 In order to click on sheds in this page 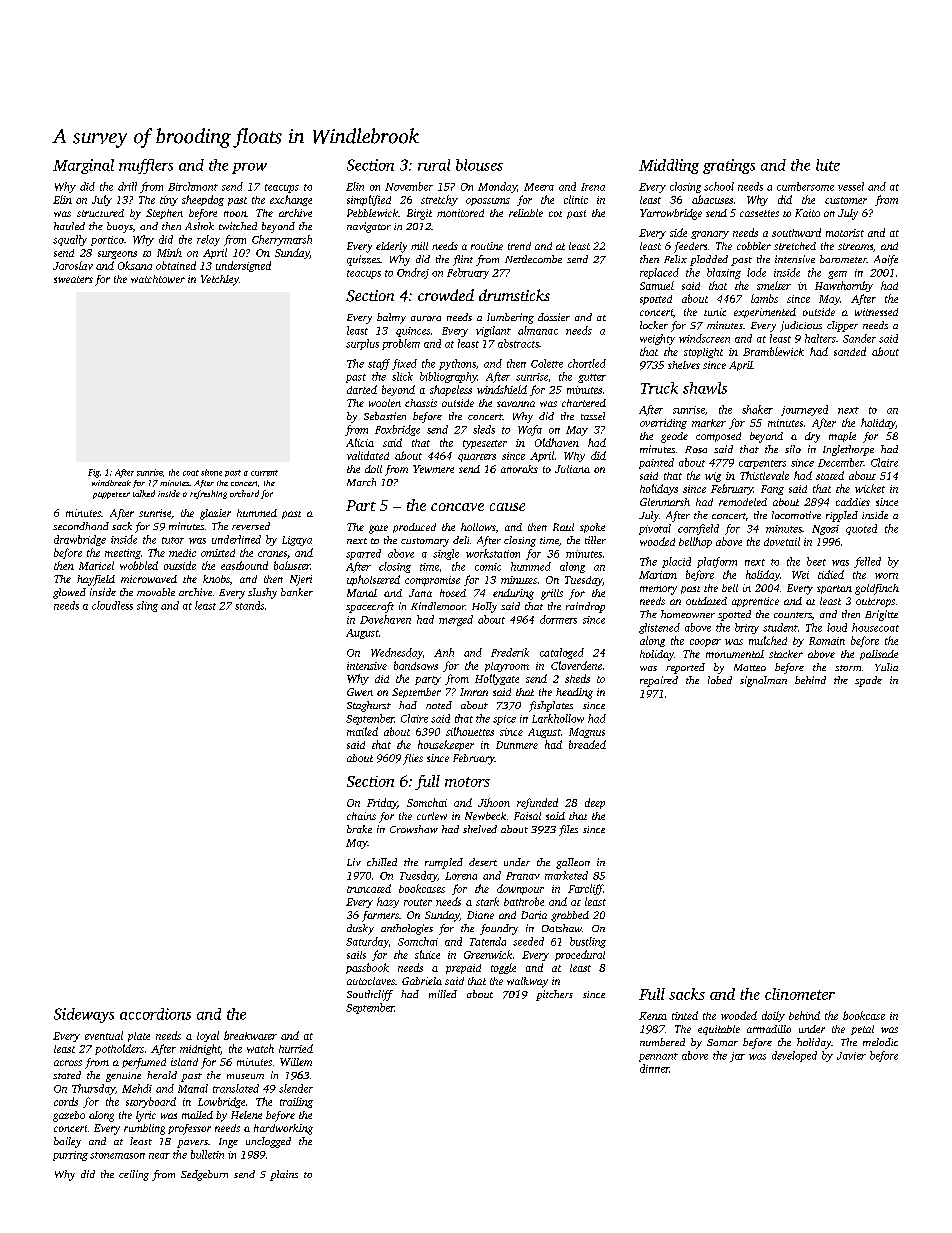, I will do `click(577, 678)`.
